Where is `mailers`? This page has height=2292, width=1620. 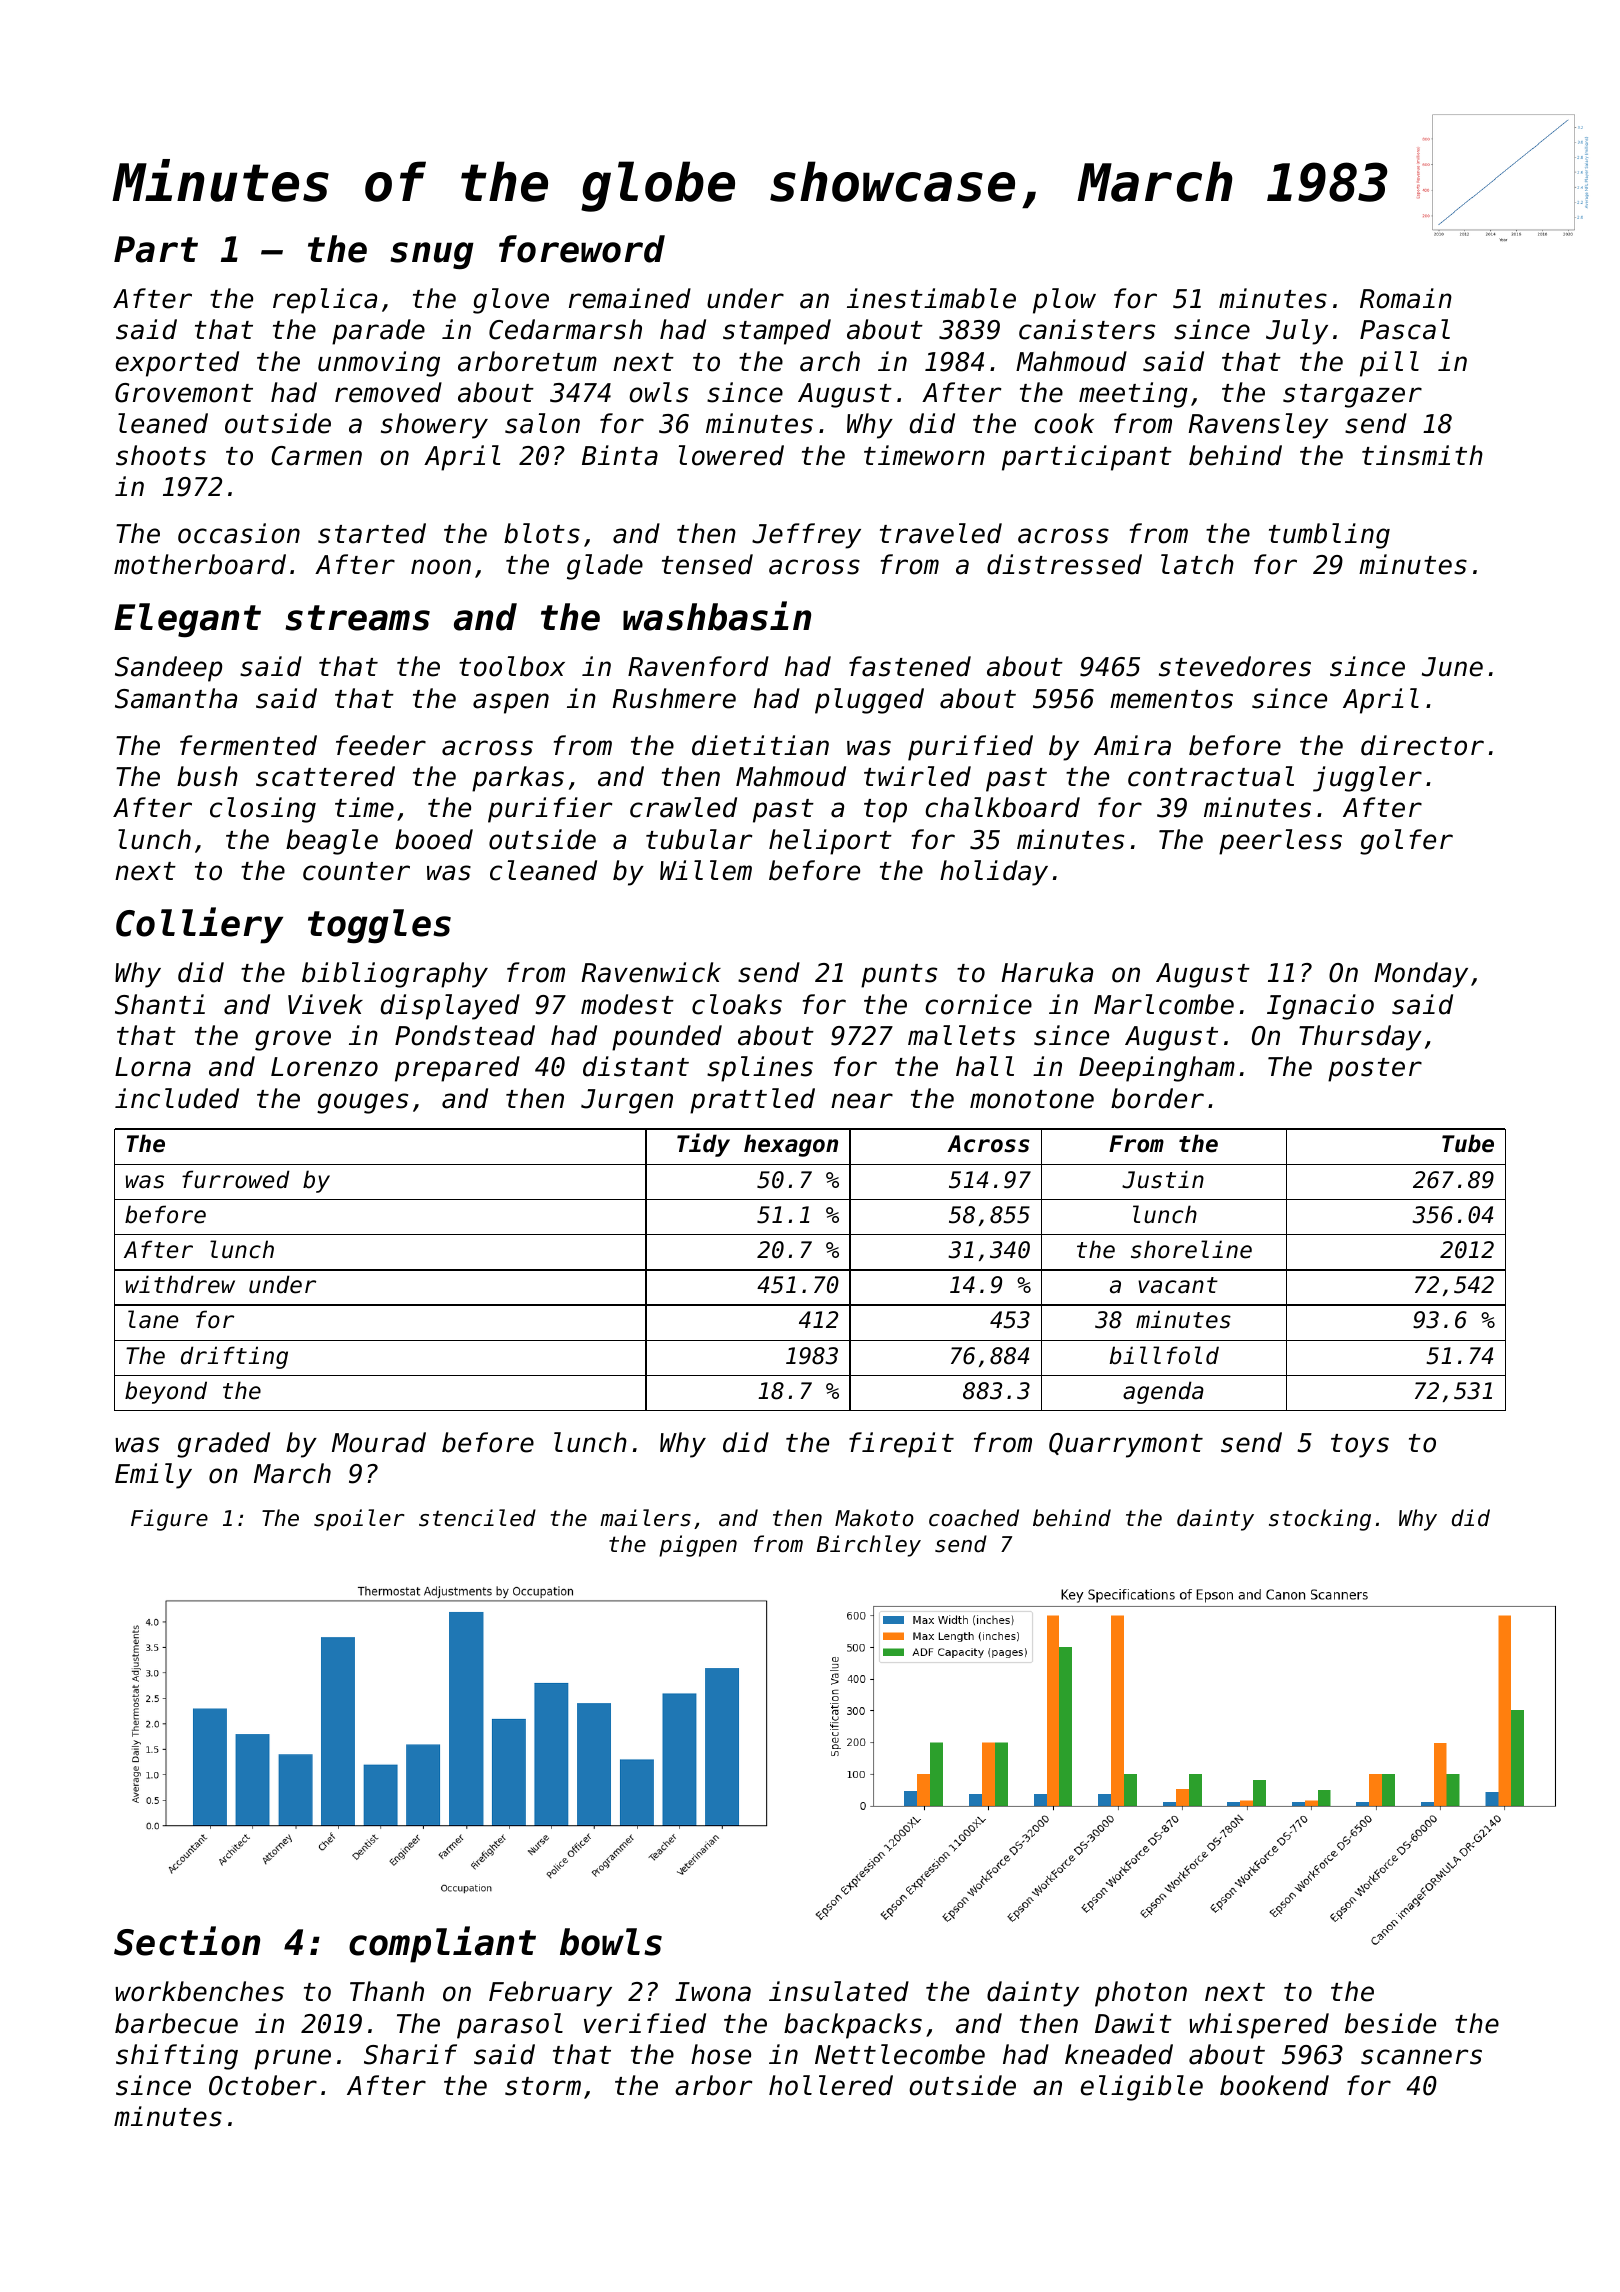
mailers is located at coordinates (645, 1518).
